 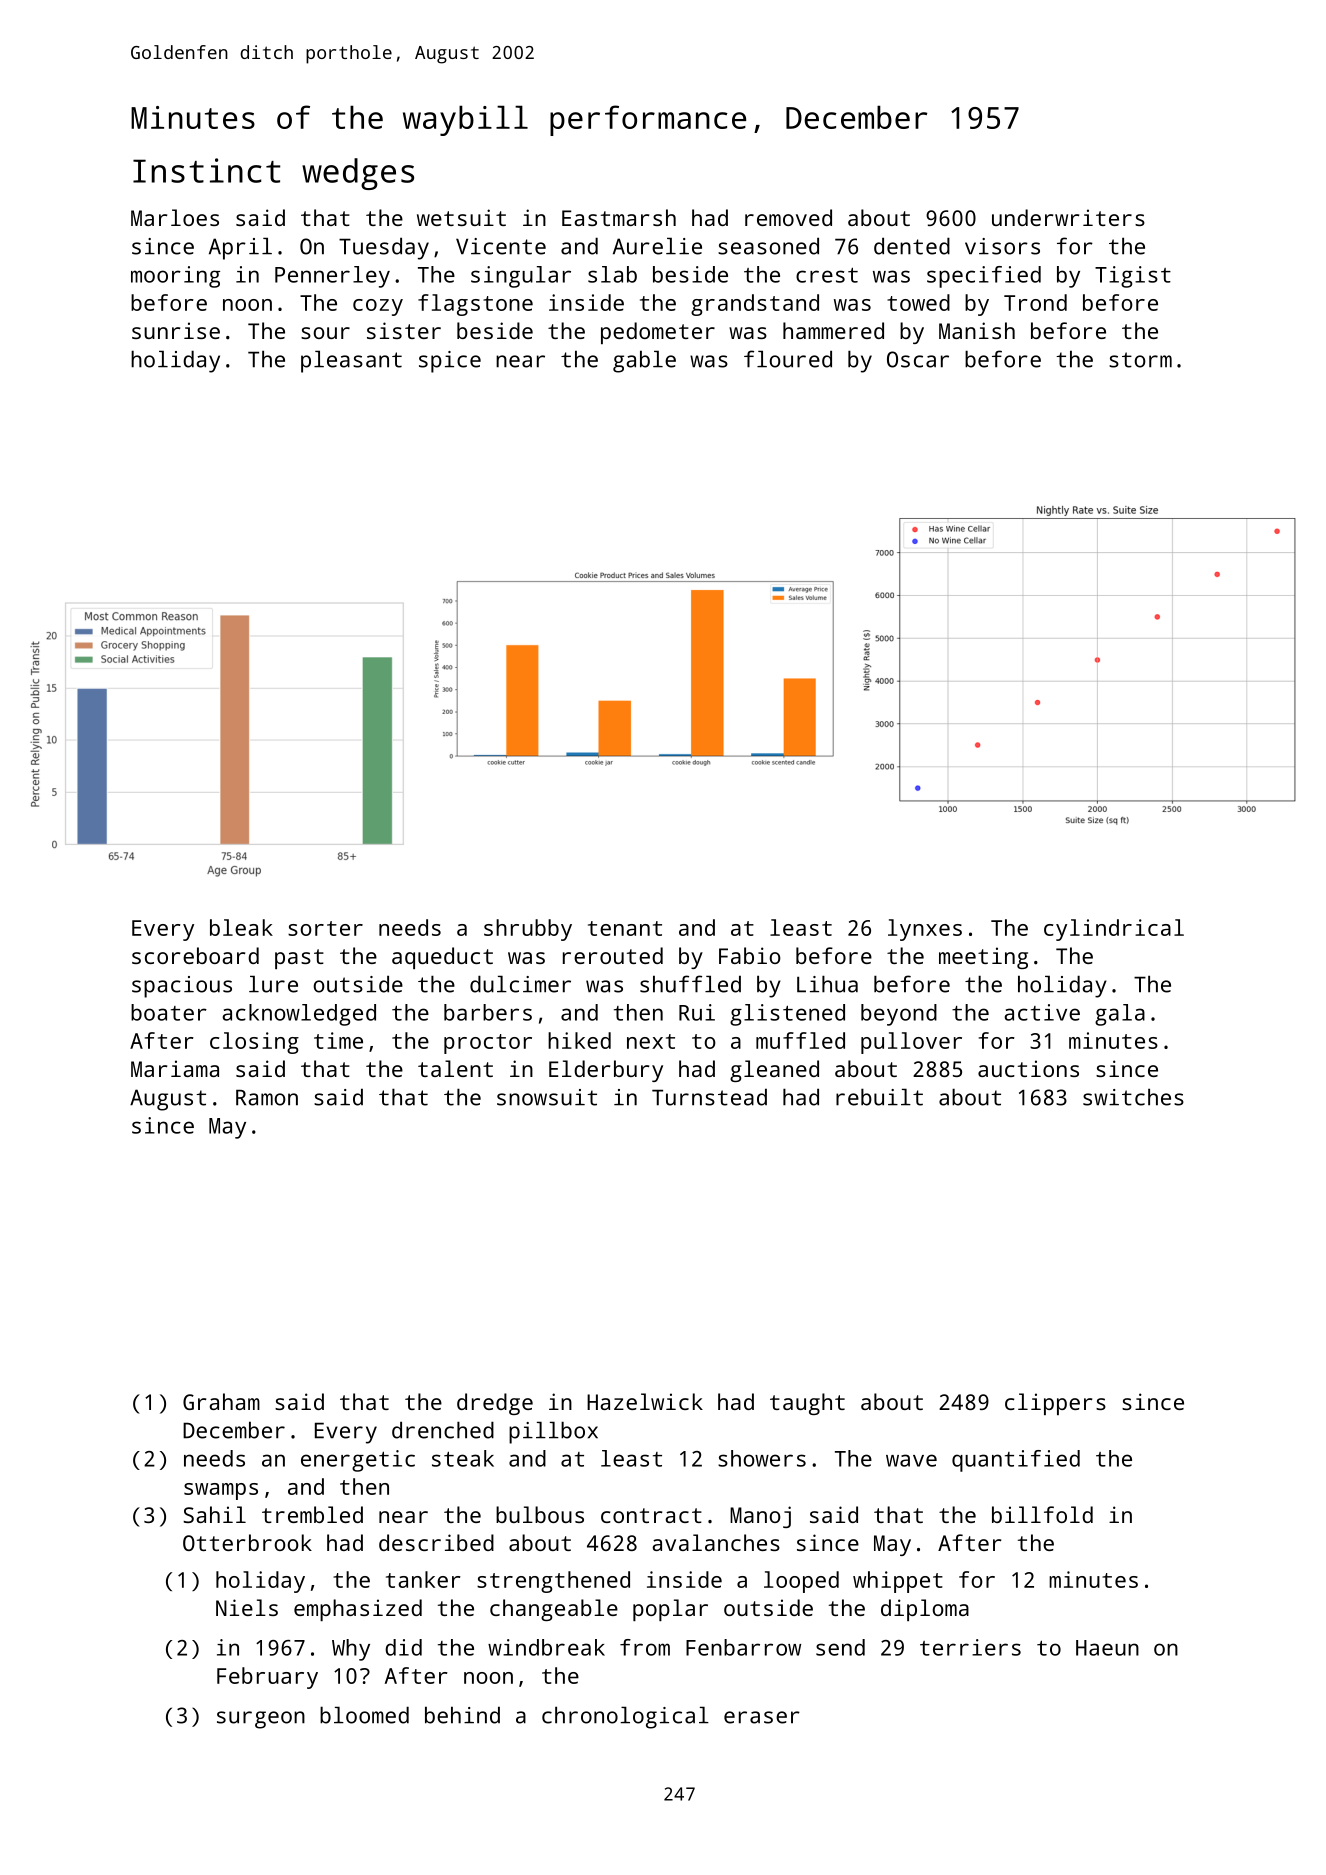 What do you see at coordinates (241, 927) in the page?
I see `bleak` at bounding box center [241, 927].
